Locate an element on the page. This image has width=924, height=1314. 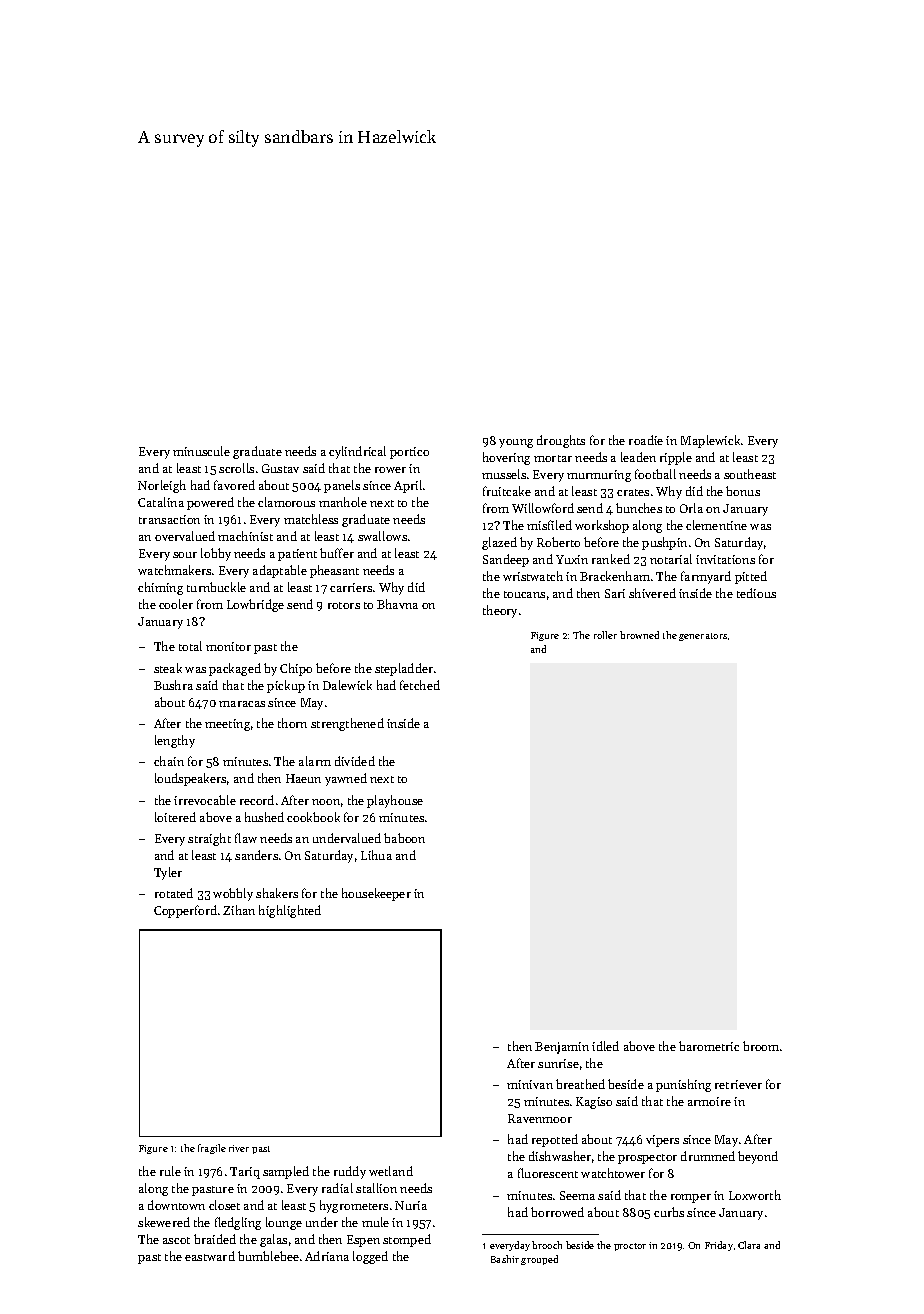
browned is located at coordinates (639, 635).
